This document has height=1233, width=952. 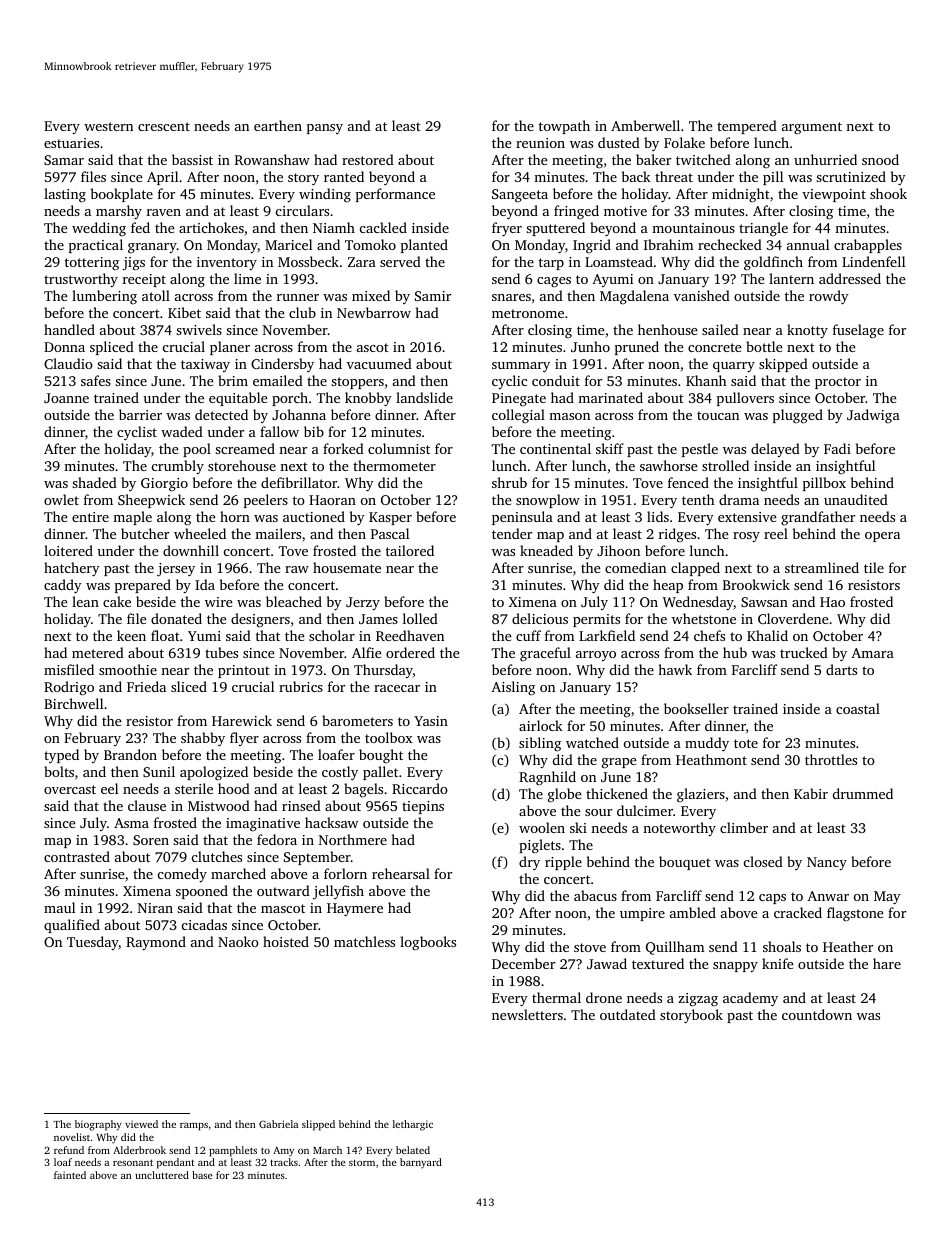 I want to click on pansy, so click(x=325, y=129).
